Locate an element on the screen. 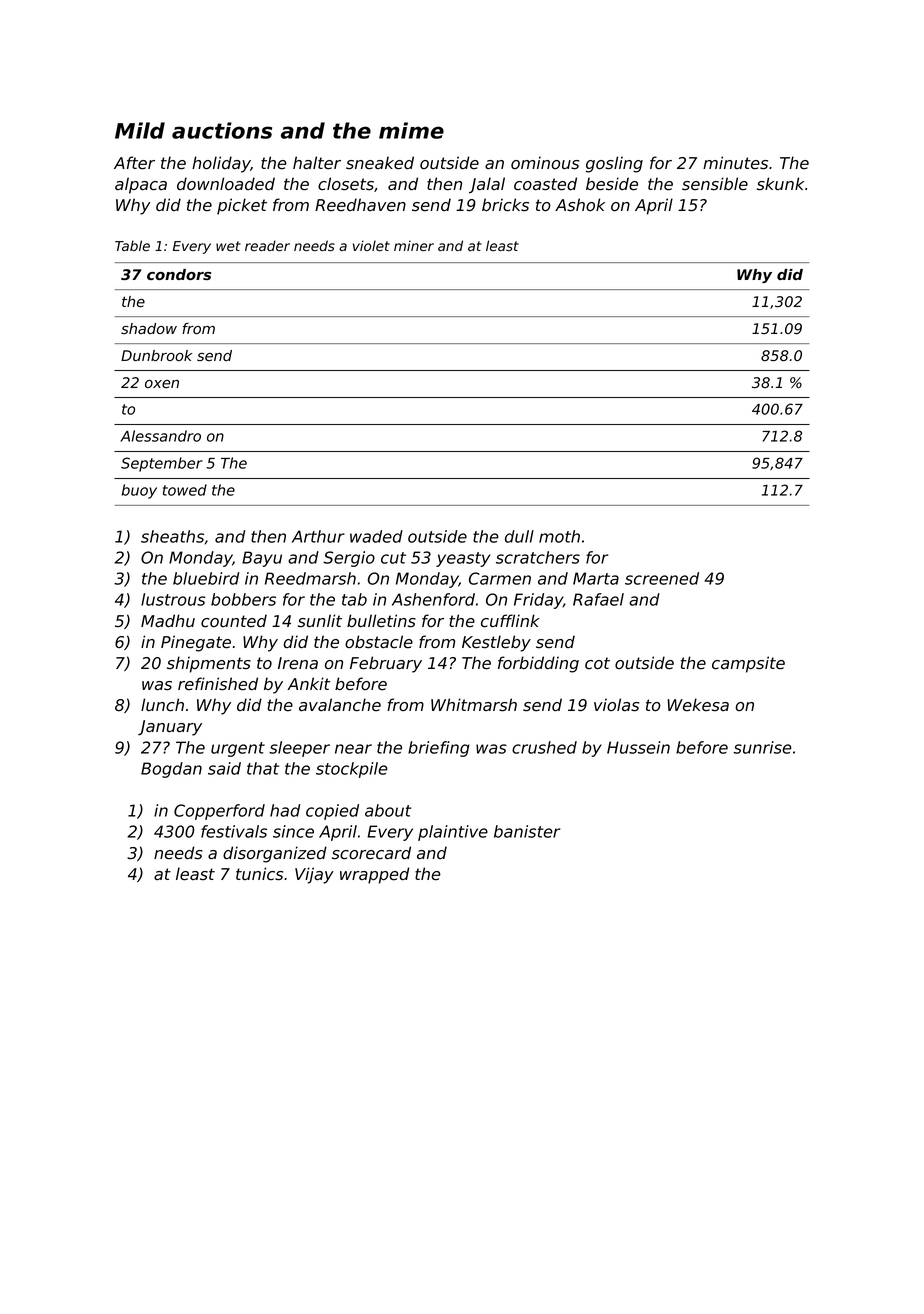 This screenshot has width=924, height=1314. sheaths is located at coordinates (172, 536).
